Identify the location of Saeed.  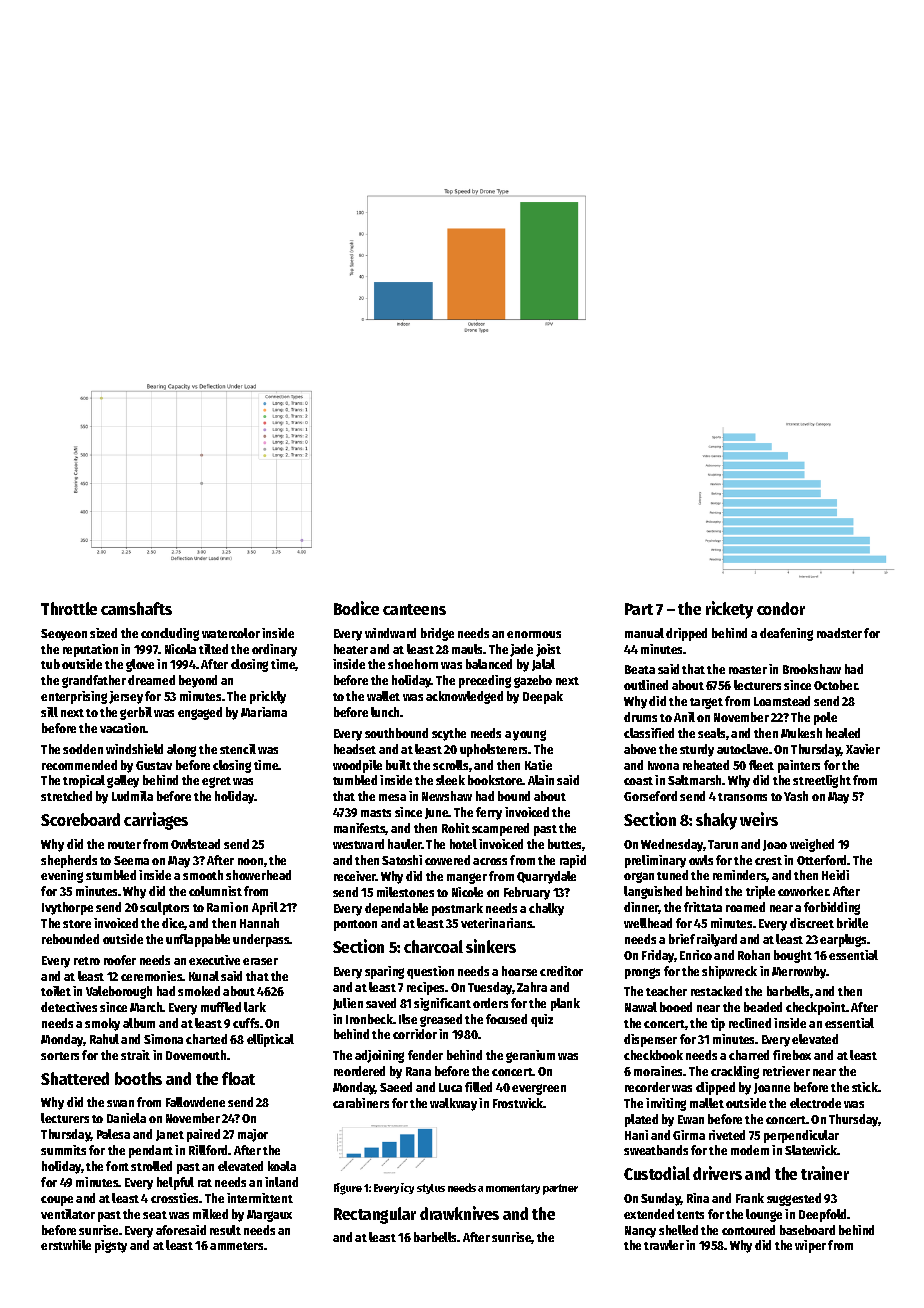
(396, 1087).
